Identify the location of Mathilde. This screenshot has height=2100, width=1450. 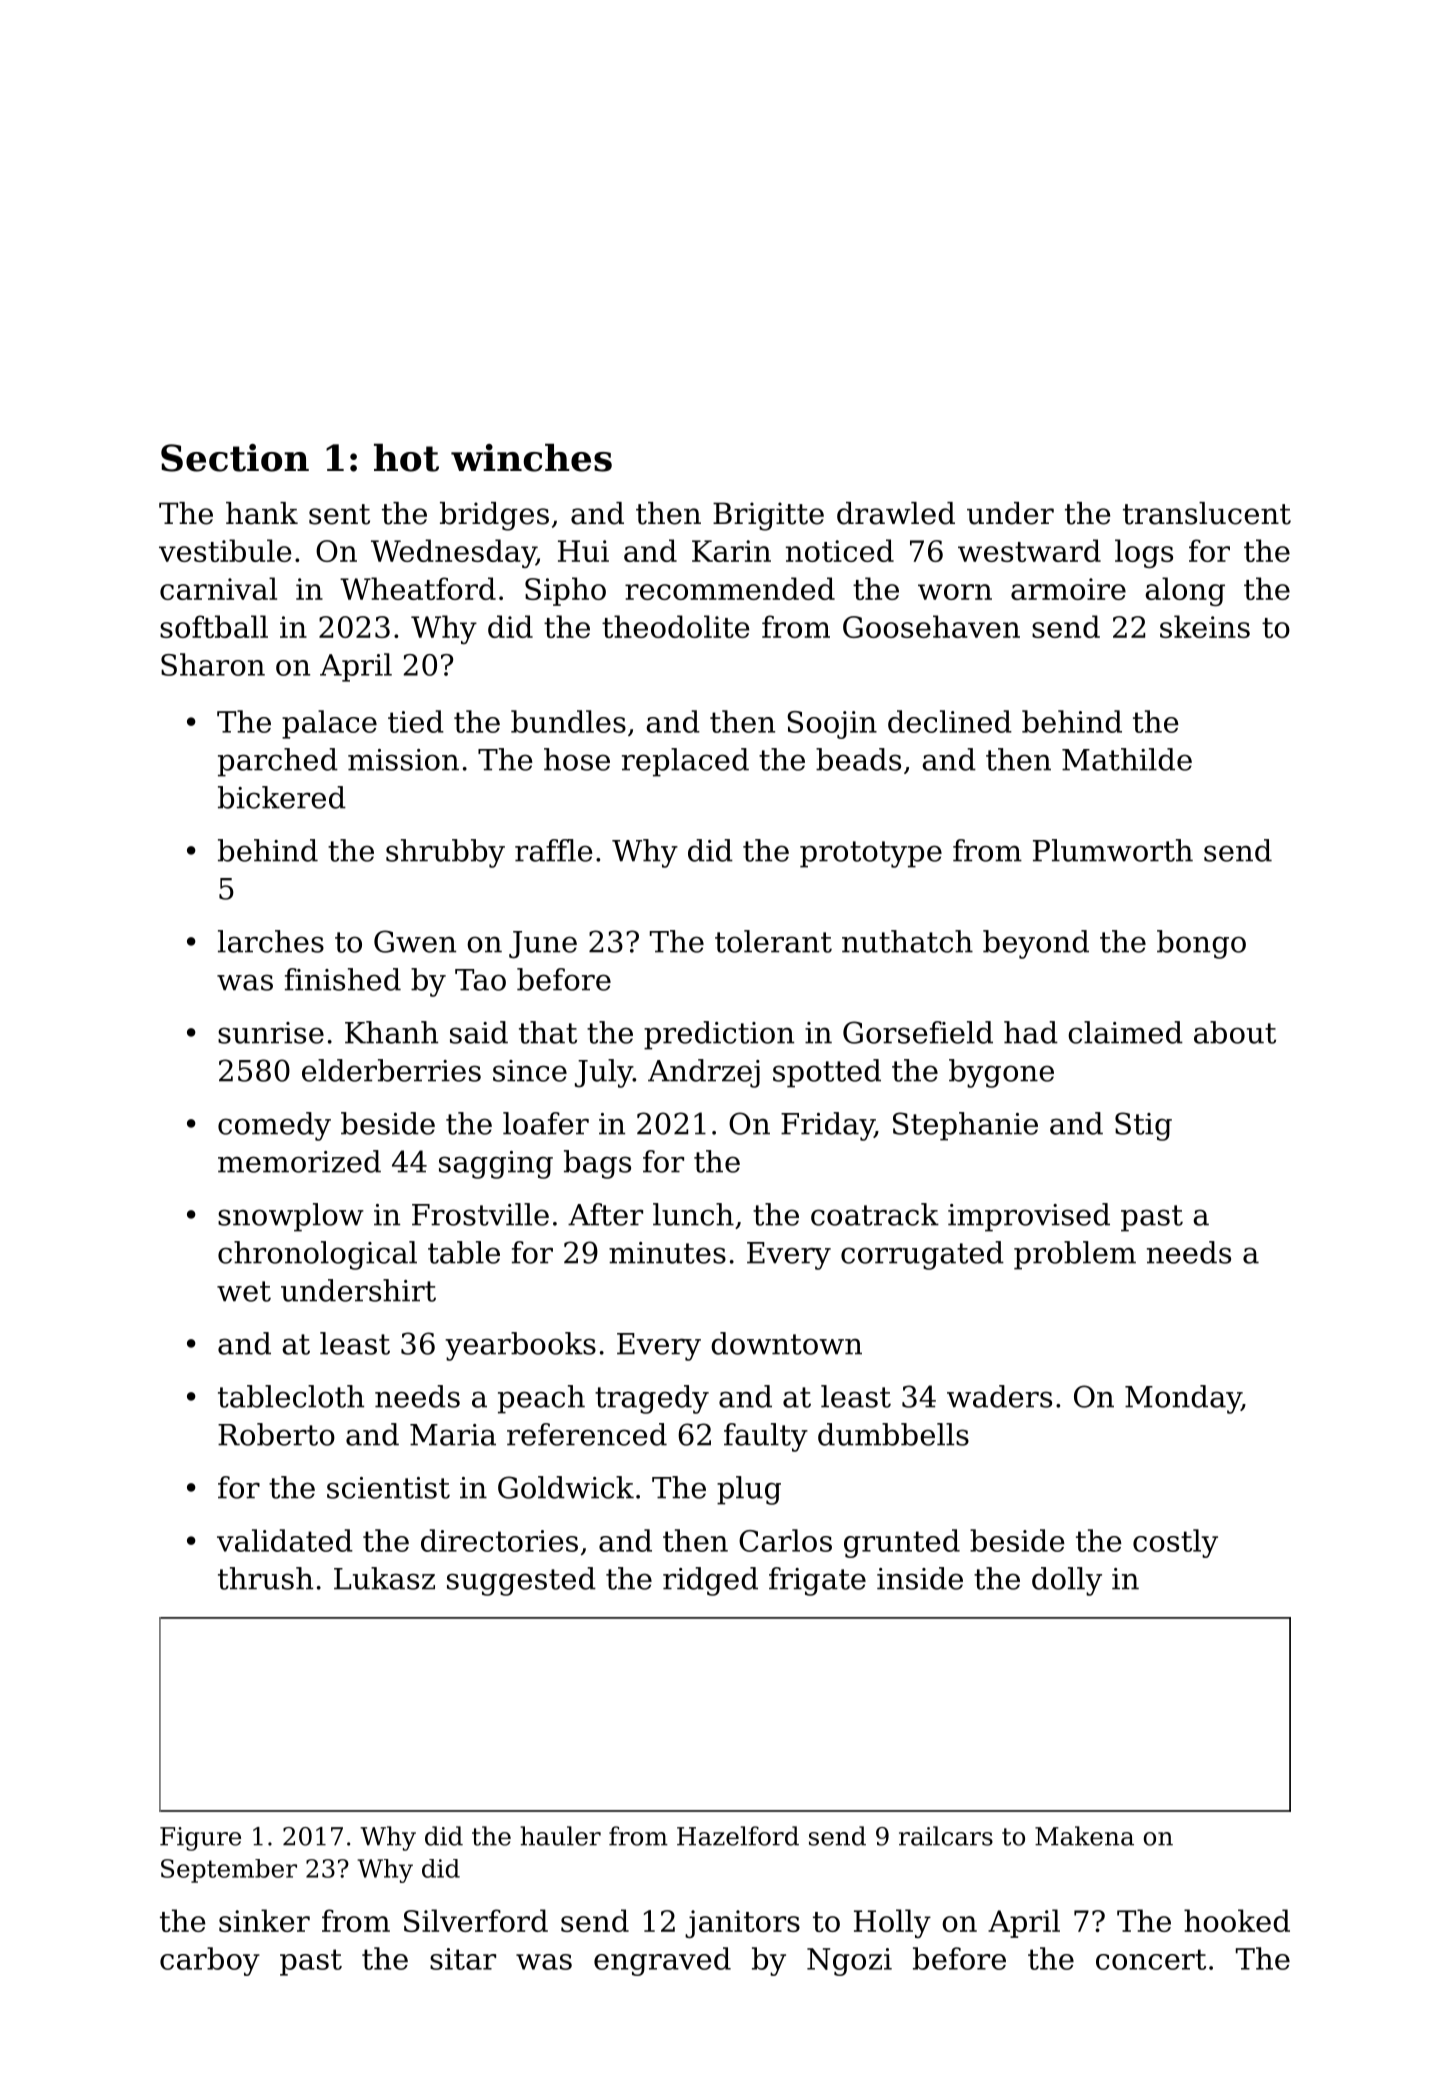
(1127, 759).
